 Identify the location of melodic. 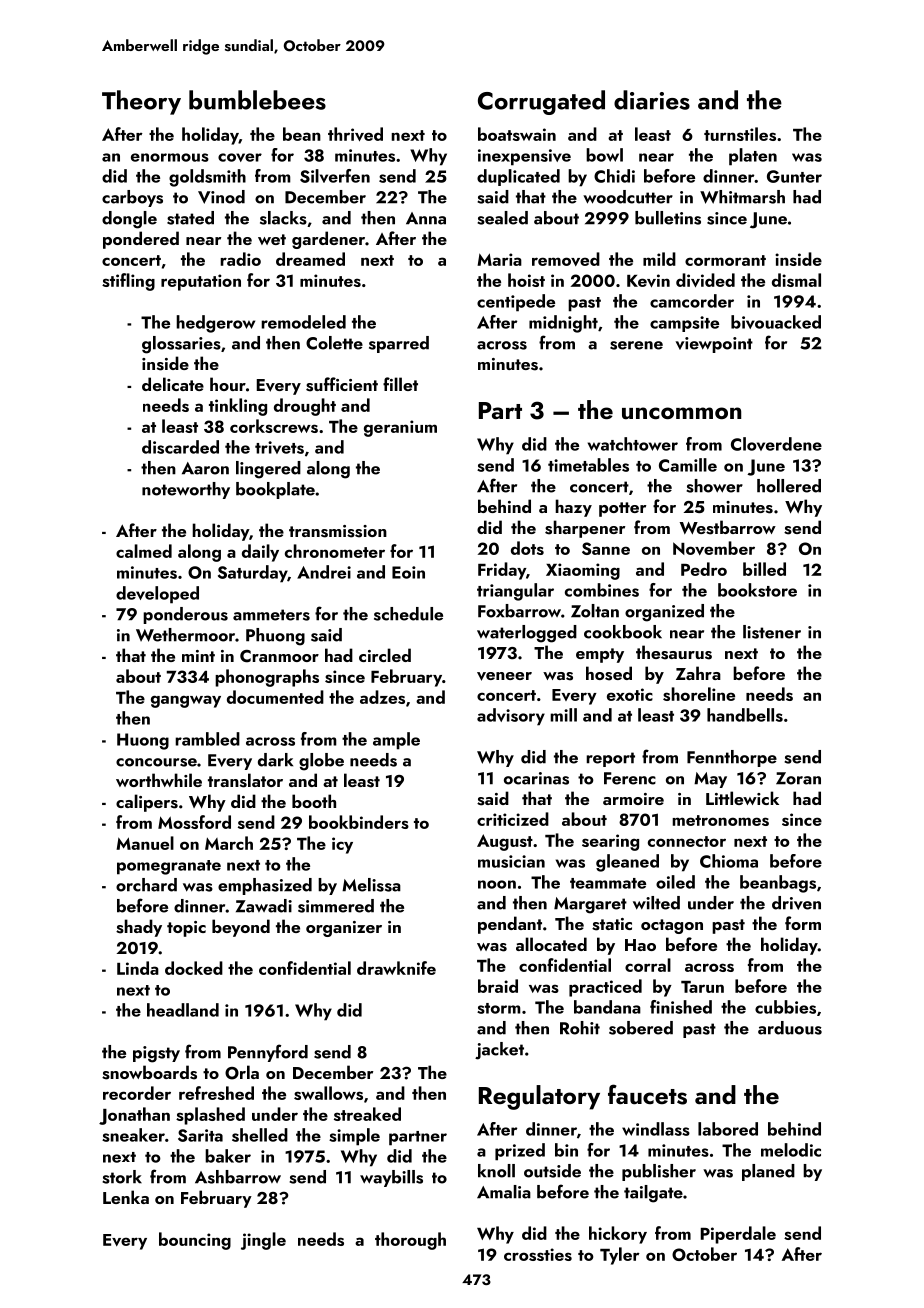
(791, 1150).
